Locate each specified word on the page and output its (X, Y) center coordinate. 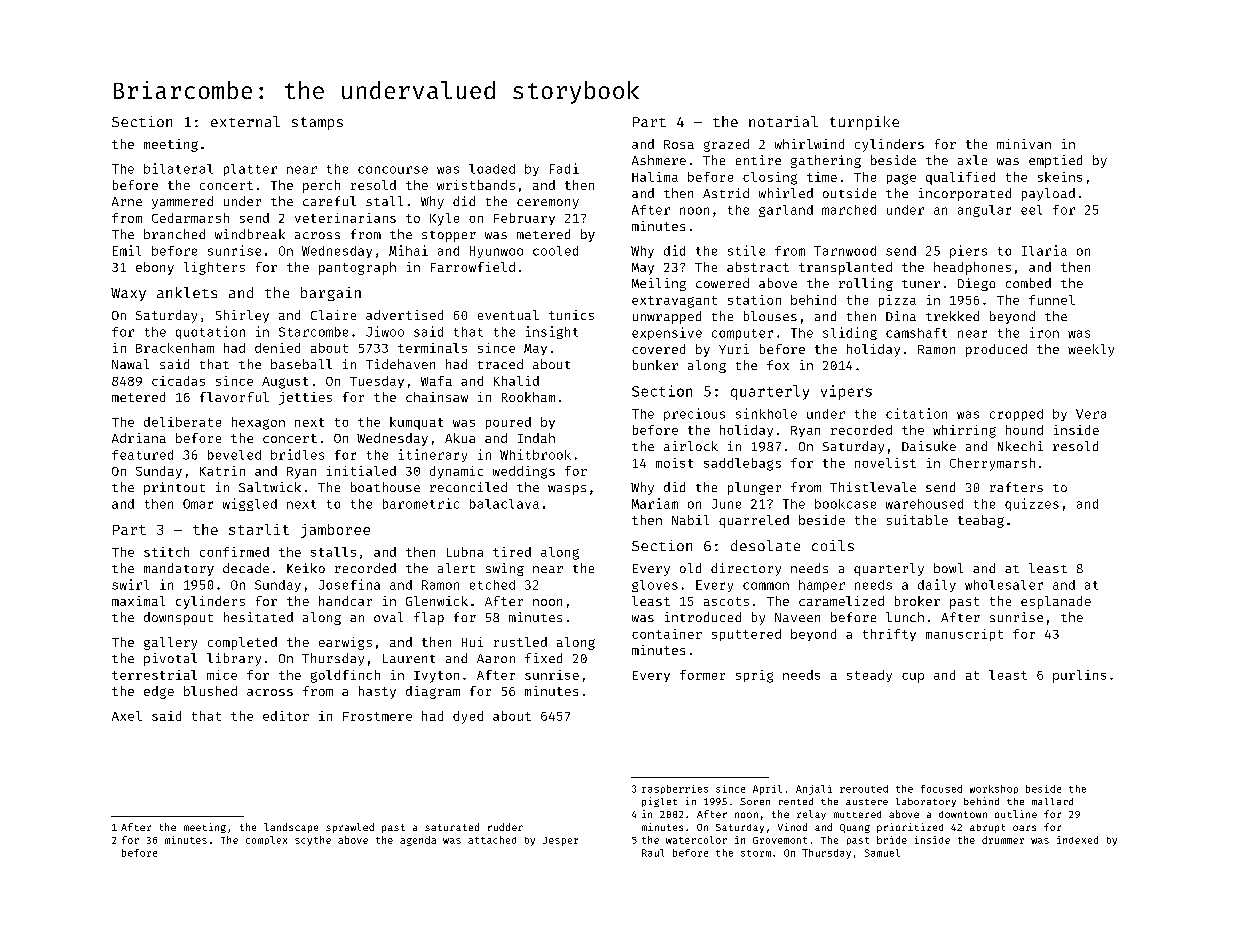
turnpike (864, 123)
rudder (505, 827)
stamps (317, 123)
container (667, 634)
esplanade (1056, 602)
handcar (345, 601)
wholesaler (1004, 585)
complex (266, 840)
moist (674, 463)
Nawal (130, 364)
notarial (783, 121)
